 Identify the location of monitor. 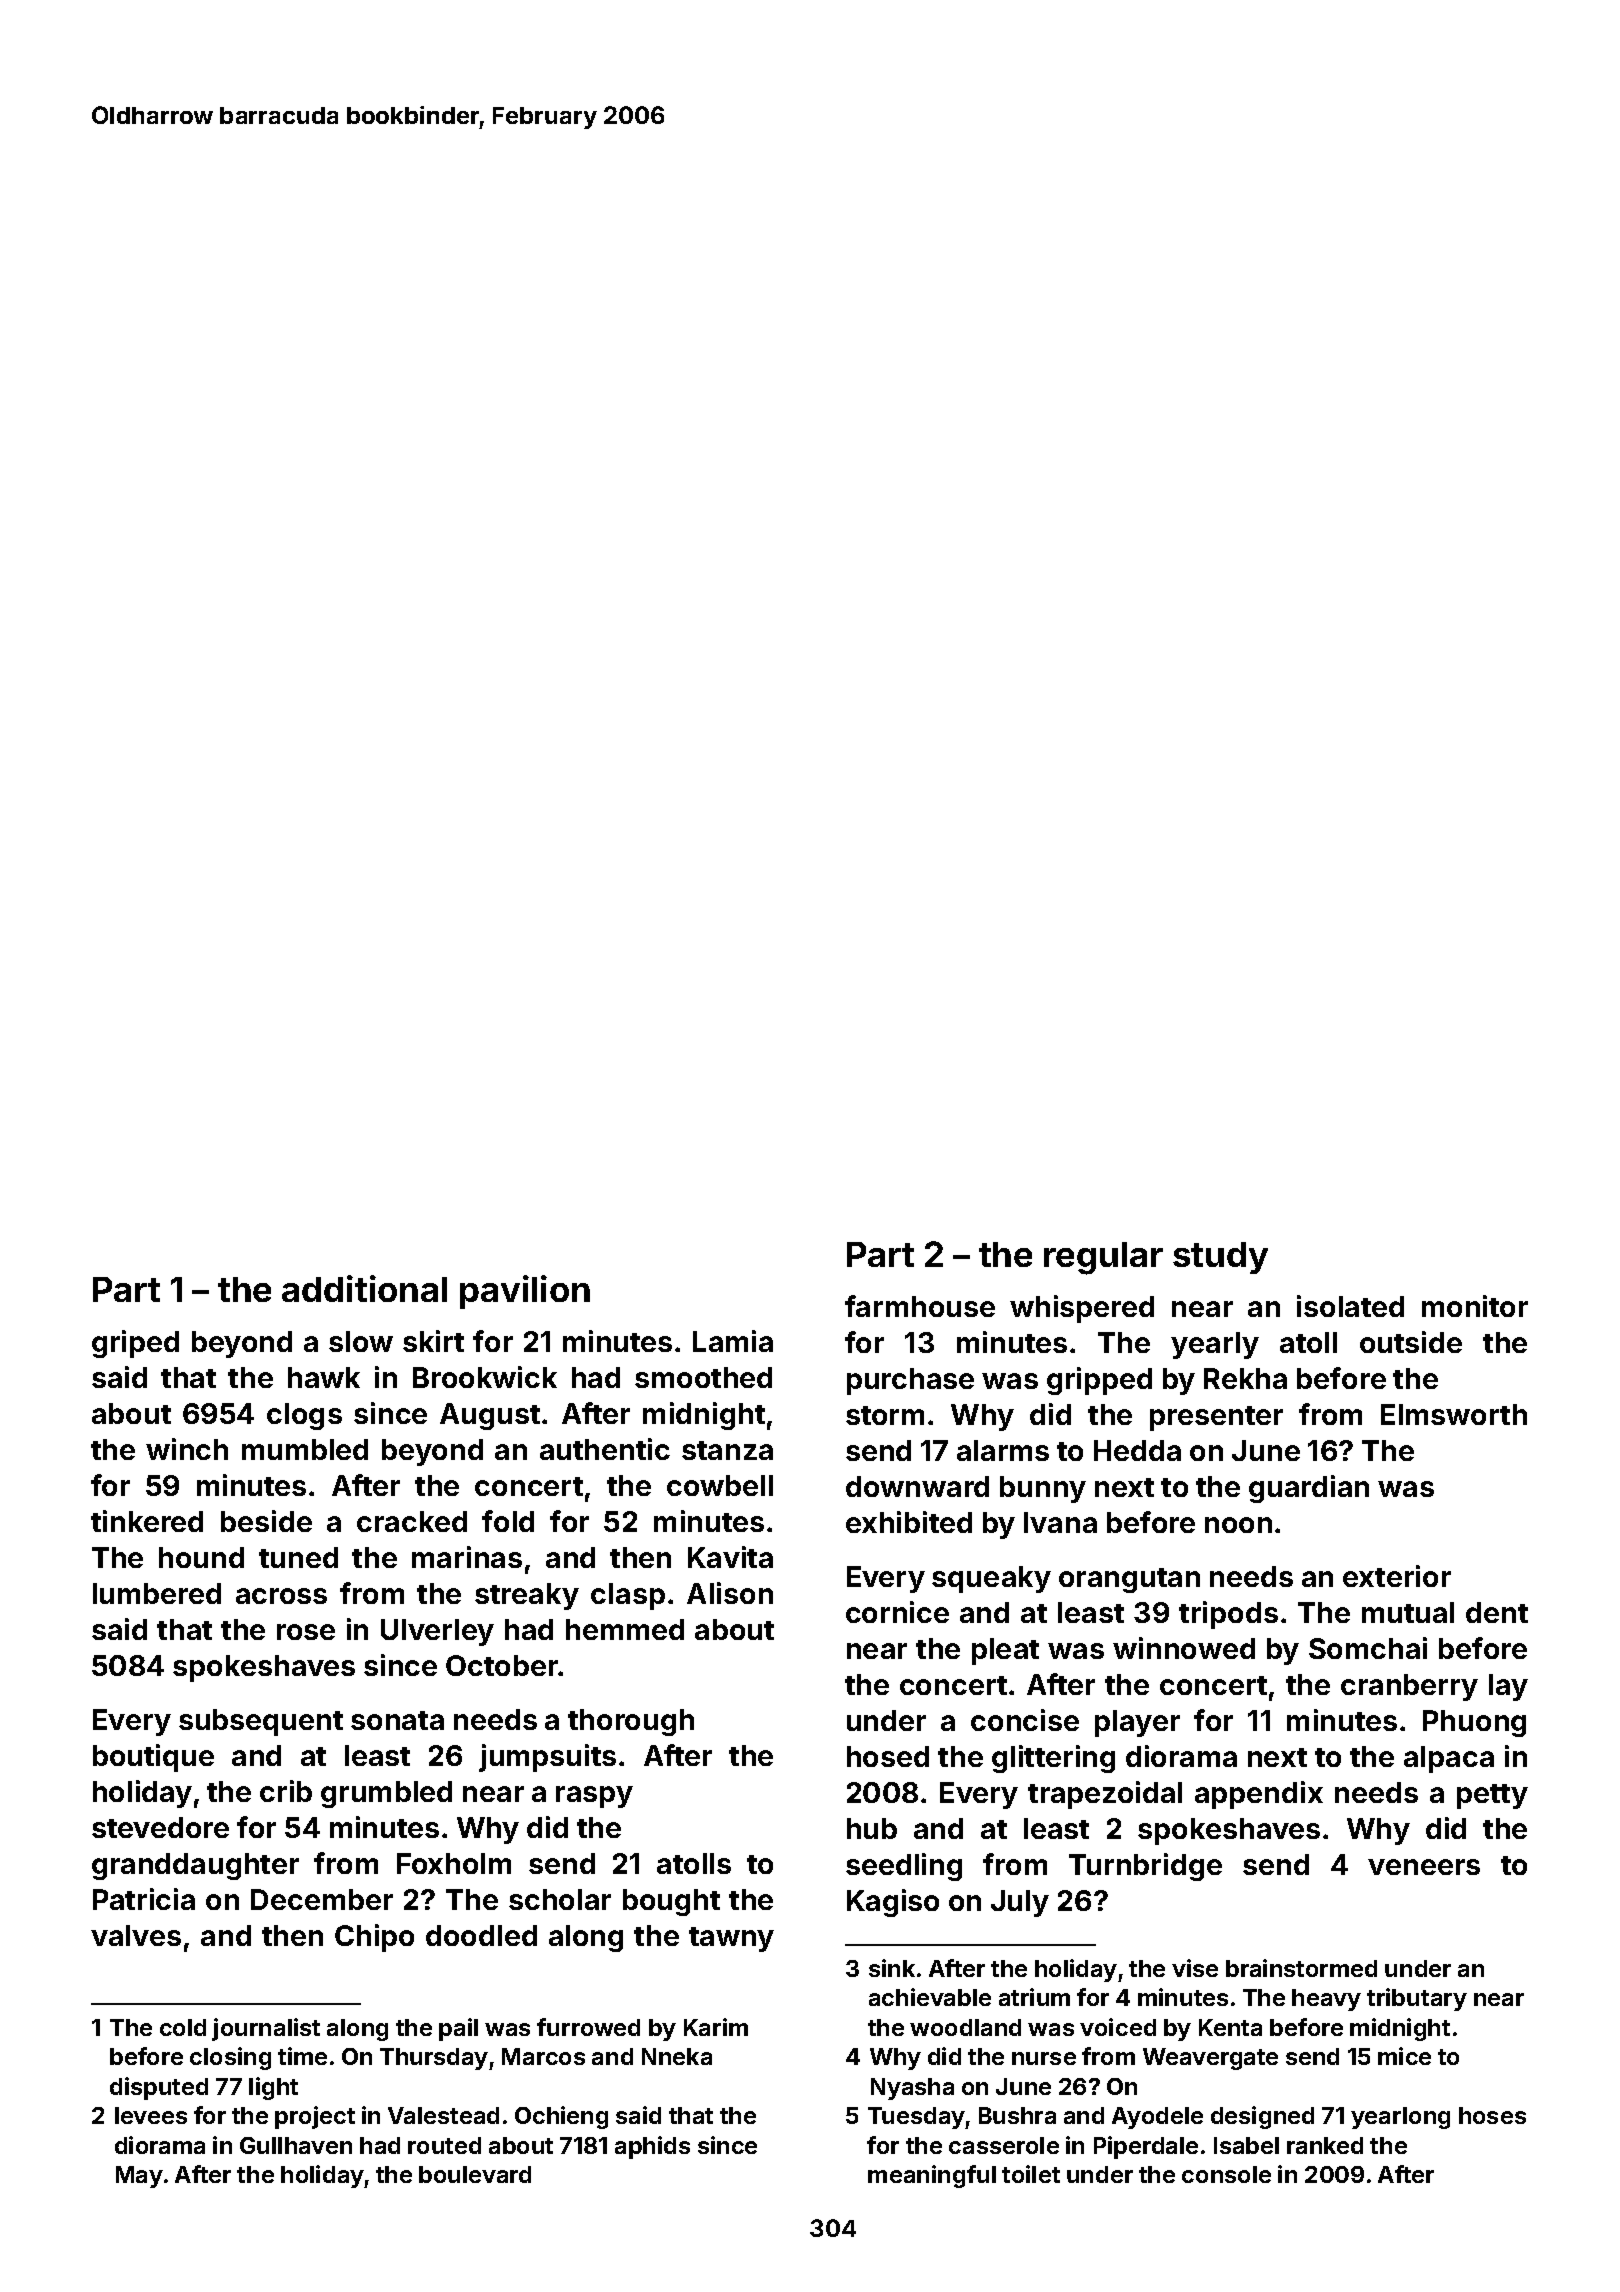
(1475, 1306).
